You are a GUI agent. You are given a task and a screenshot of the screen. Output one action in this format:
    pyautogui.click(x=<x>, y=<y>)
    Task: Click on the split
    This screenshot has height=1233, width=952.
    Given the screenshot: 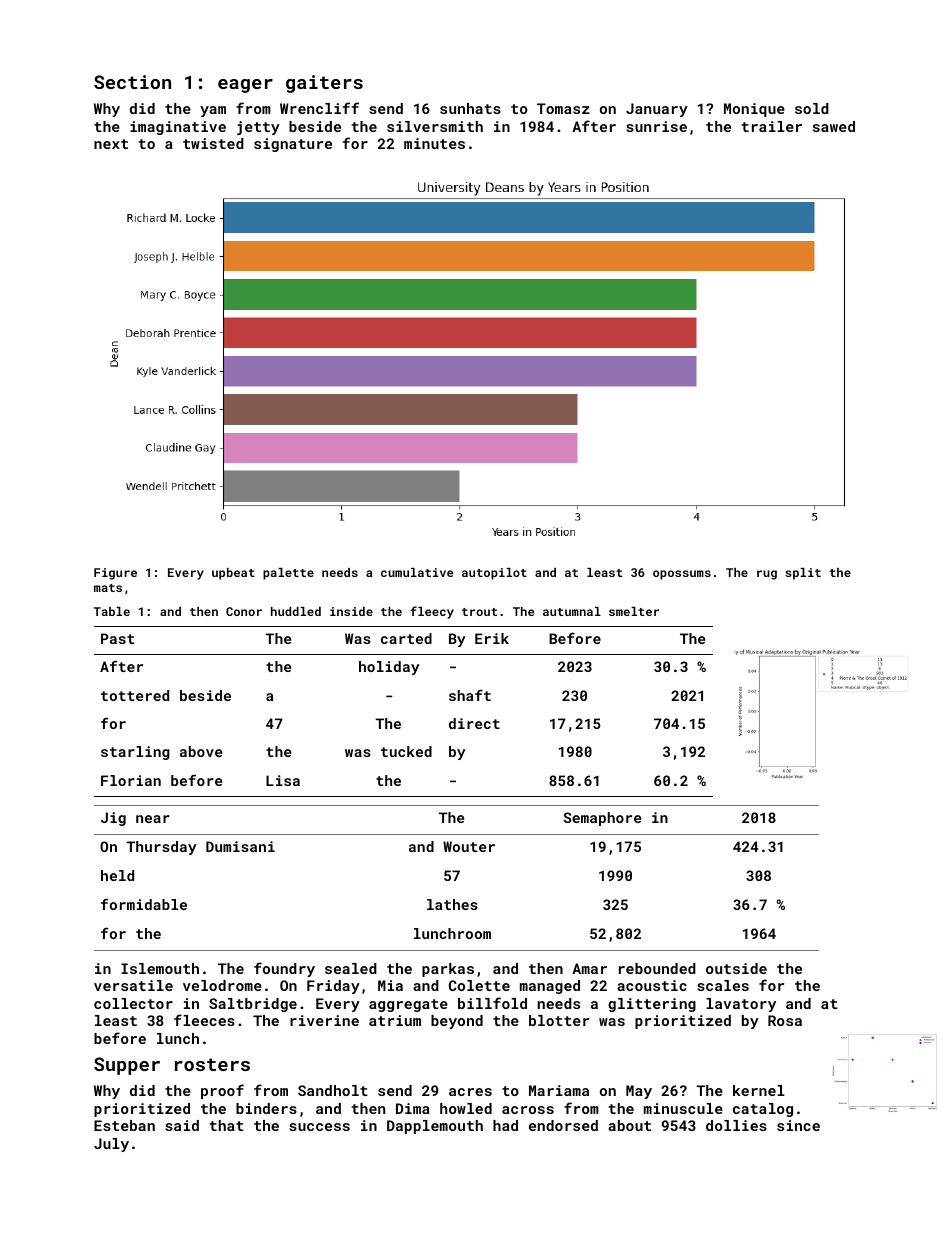 What is the action you would take?
    pyautogui.click(x=803, y=574)
